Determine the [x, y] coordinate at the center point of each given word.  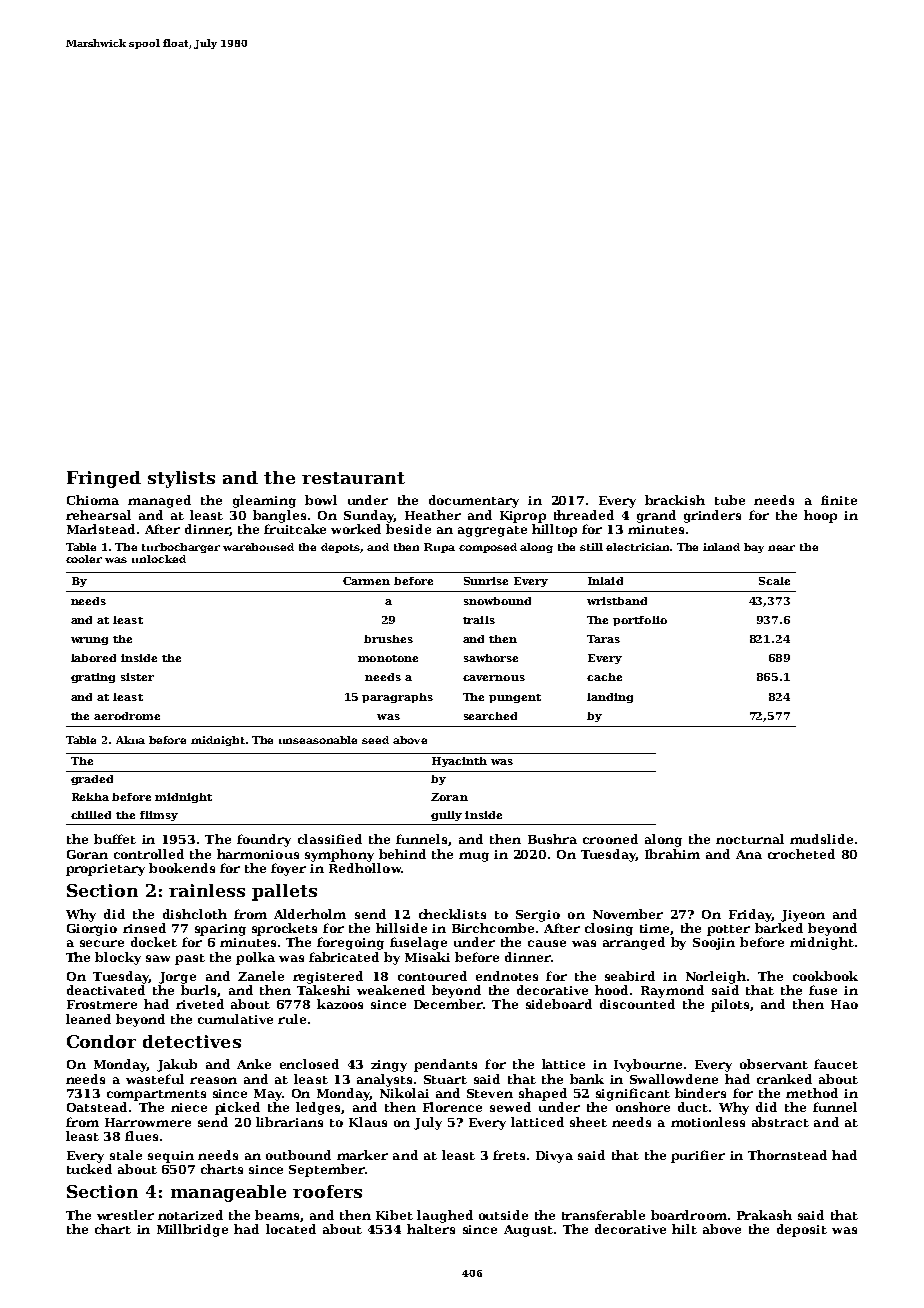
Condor [101, 1041]
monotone [388, 658]
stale [126, 1155]
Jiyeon [803, 916]
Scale [774, 581]
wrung [89, 641]
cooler [84, 559]
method [812, 1093]
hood [611, 990]
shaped [543, 1094]
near [781, 548]
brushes [388, 639]
